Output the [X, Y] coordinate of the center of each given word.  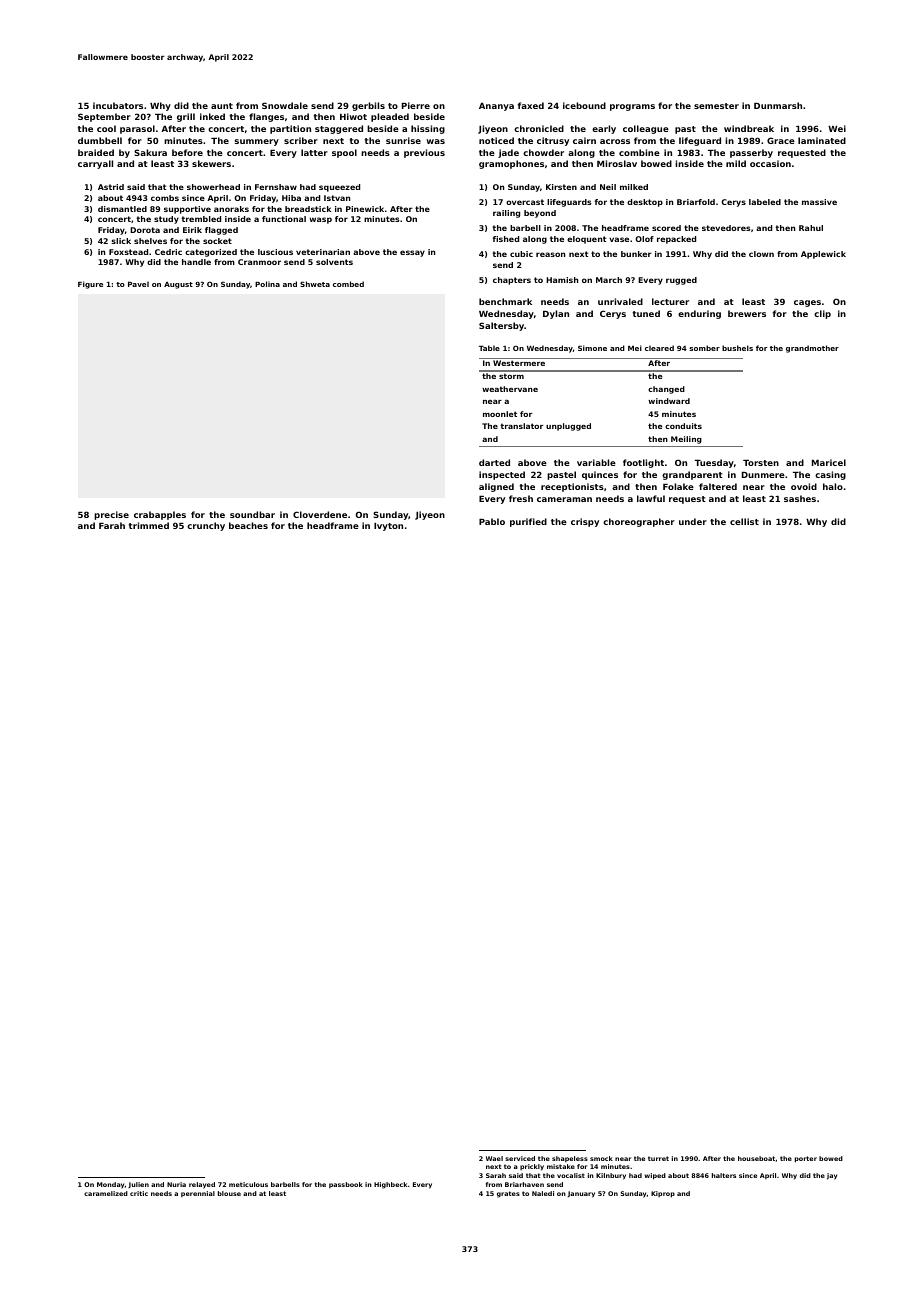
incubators [118, 105]
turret [658, 1158]
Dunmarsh [778, 105]
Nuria [176, 1184]
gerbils [368, 106]
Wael [494, 1158]
